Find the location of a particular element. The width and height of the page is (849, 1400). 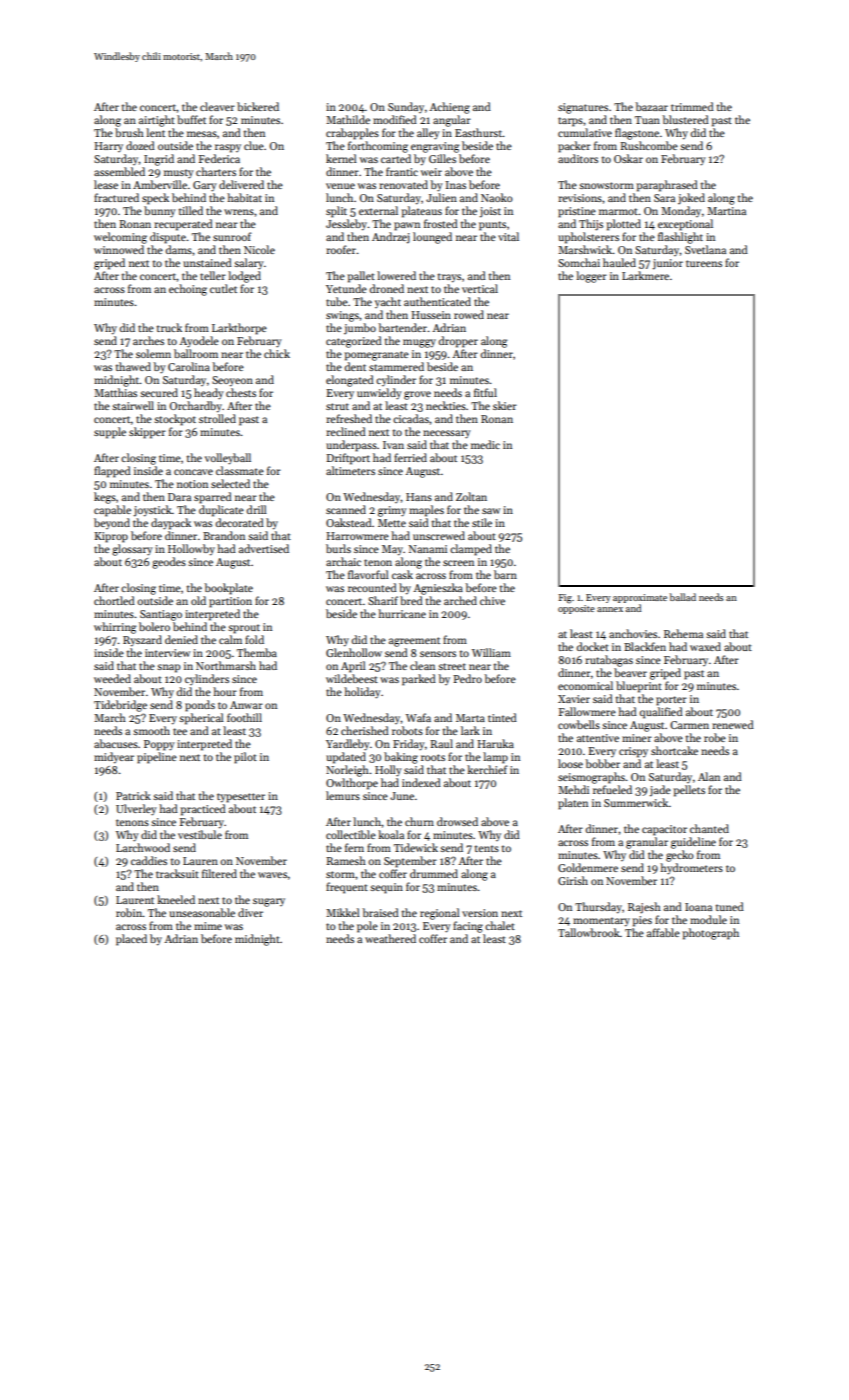

bickered is located at coordinates (258, 106).
